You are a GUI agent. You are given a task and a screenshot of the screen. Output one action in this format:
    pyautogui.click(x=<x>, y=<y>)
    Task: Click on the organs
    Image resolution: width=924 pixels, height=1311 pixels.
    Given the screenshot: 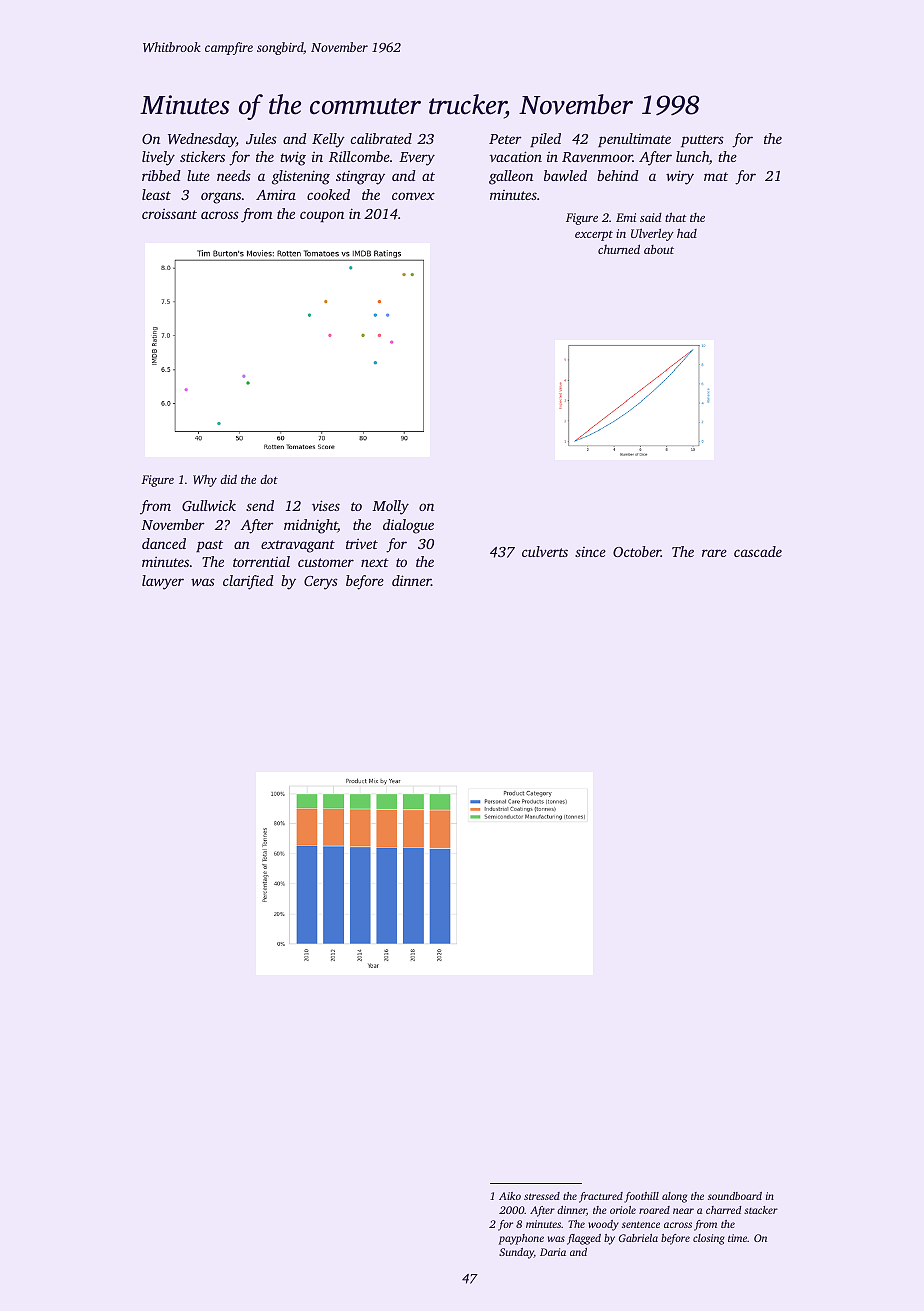 What is the action you would take?
    pyautogui.click(x=221, y=198)
